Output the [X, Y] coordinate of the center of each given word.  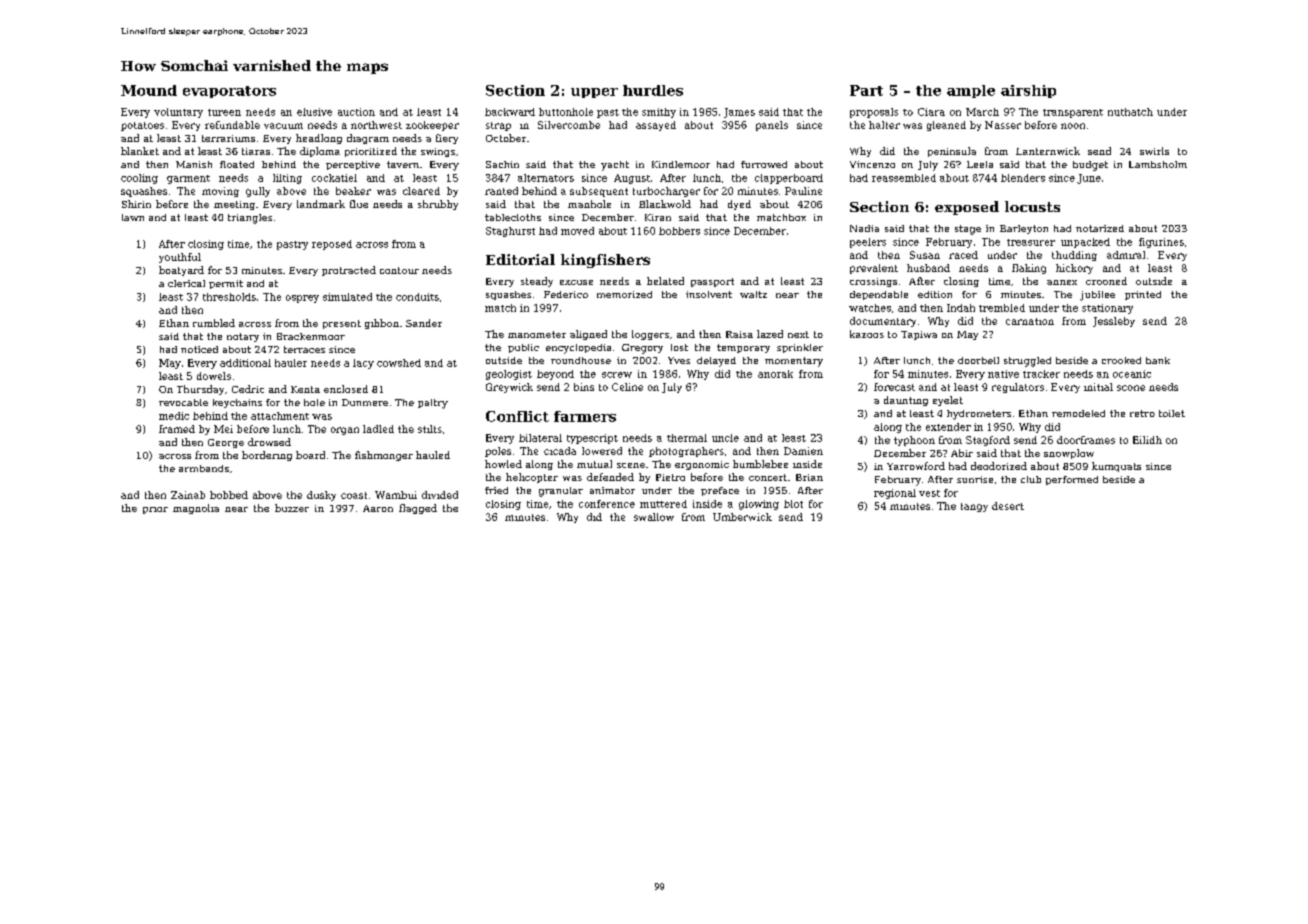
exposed [967, 208]
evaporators [229, 92]
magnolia [196, 509]
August [632, 179]
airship [1028, 91]
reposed [332, 245]
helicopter [532, 478]
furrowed [764, 164]
